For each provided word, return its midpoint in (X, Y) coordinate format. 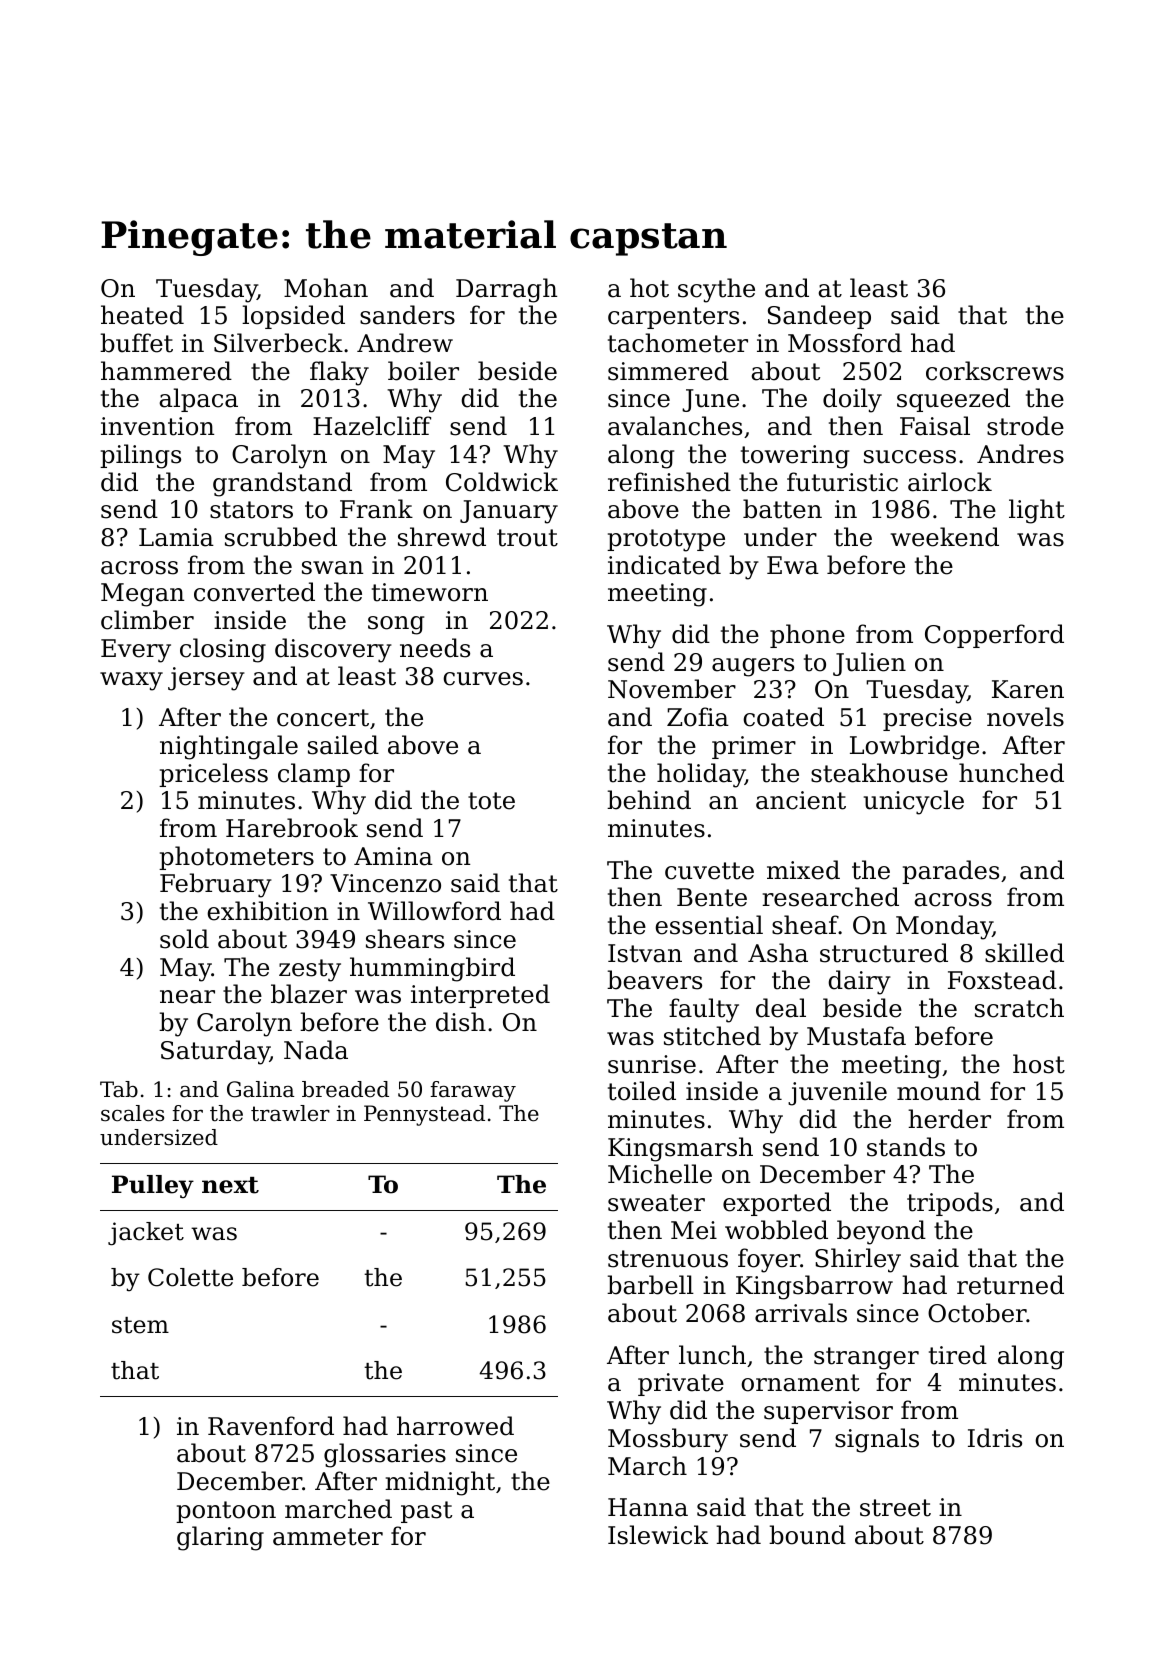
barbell (650, 1285)
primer (754, 747)
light (1037, 511)
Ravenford (271, 1426)
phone (807, 636)
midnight (440, 1483)
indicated (664, 565)
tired (958, 1355)
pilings (140, 456)
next (230, 1185)
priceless (213, 775)
